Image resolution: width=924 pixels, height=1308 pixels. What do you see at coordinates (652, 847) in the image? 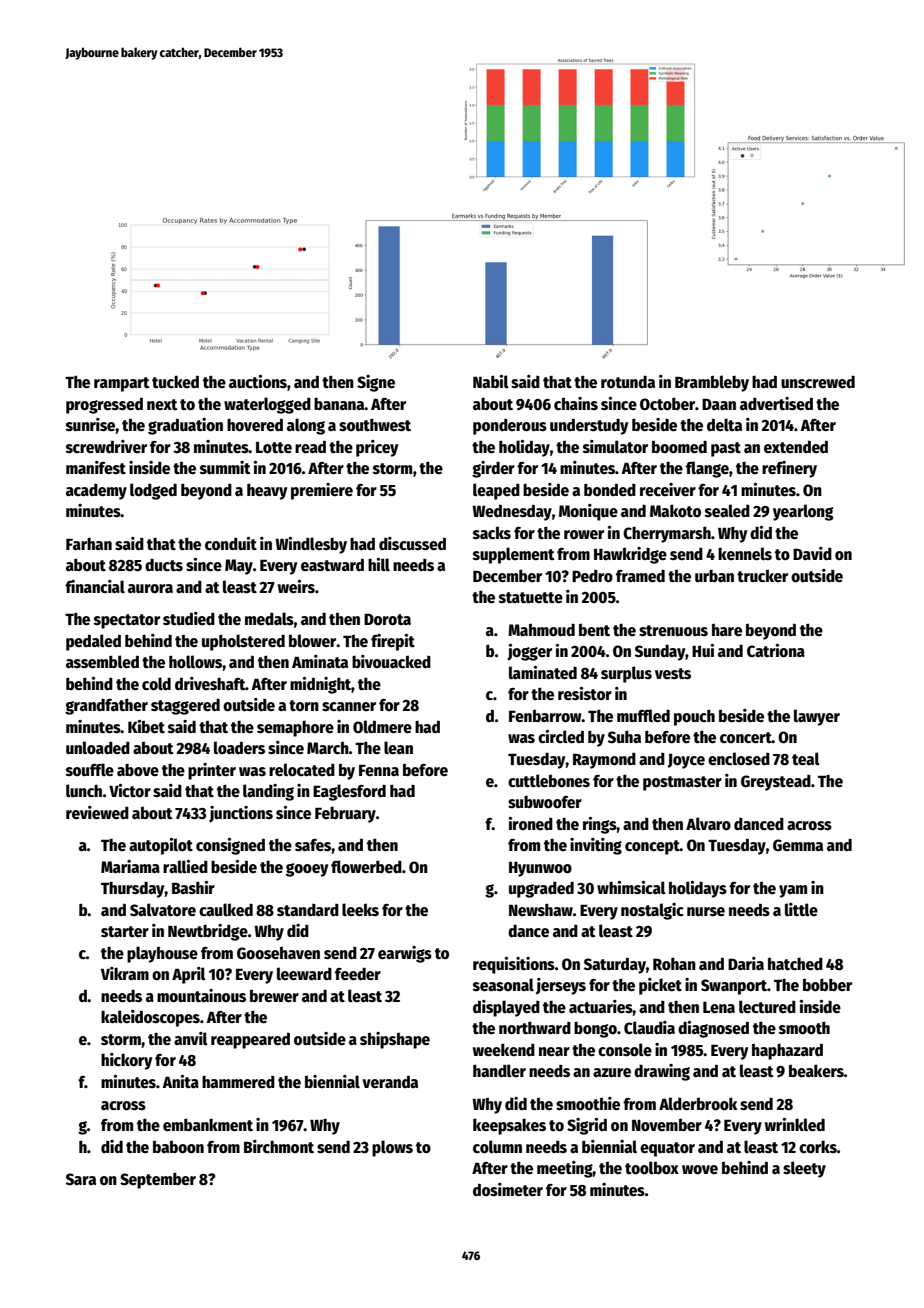
I see `concept` at bounding box center [652, 847].
